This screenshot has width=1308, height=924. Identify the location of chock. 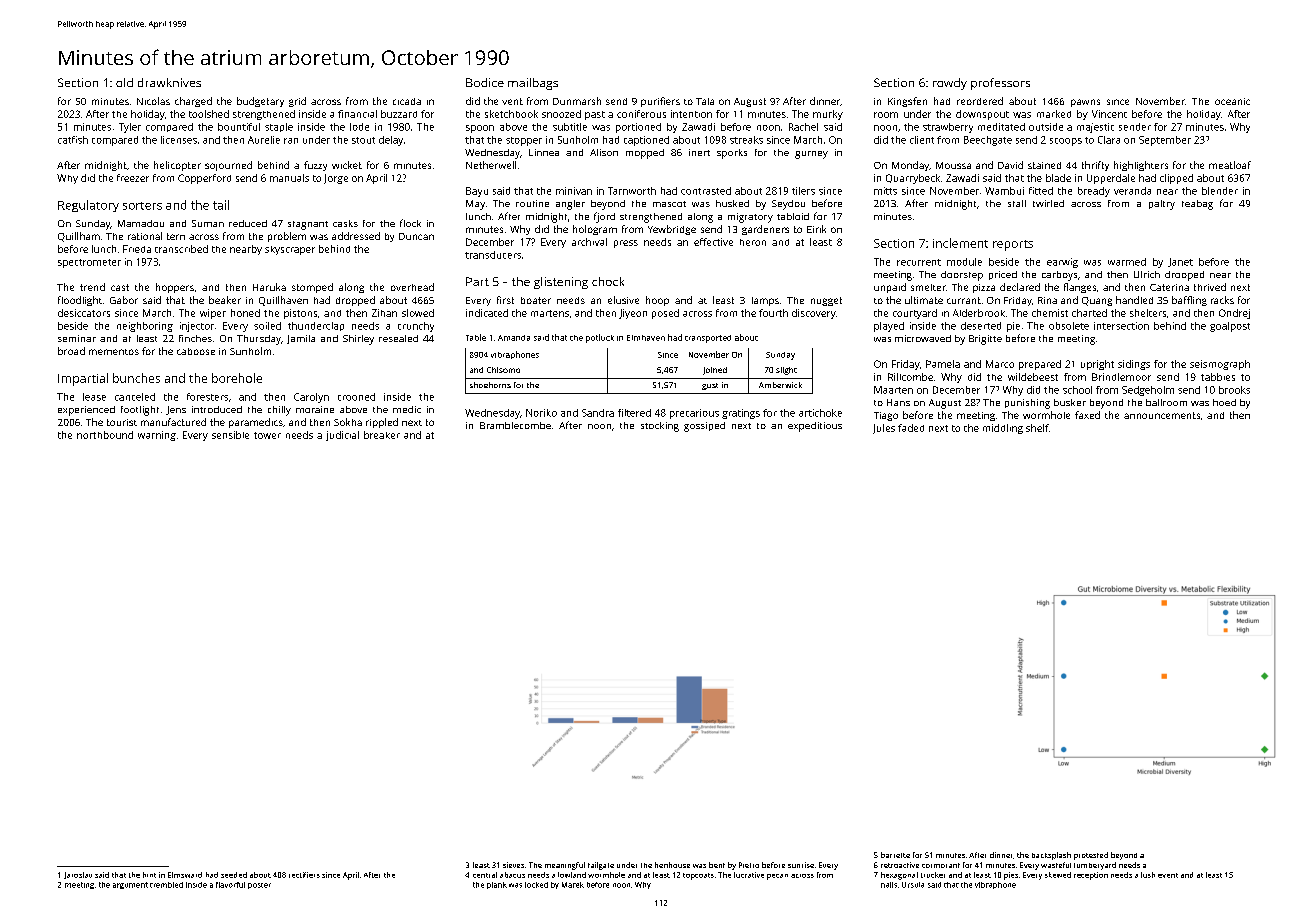
(608, 281).
